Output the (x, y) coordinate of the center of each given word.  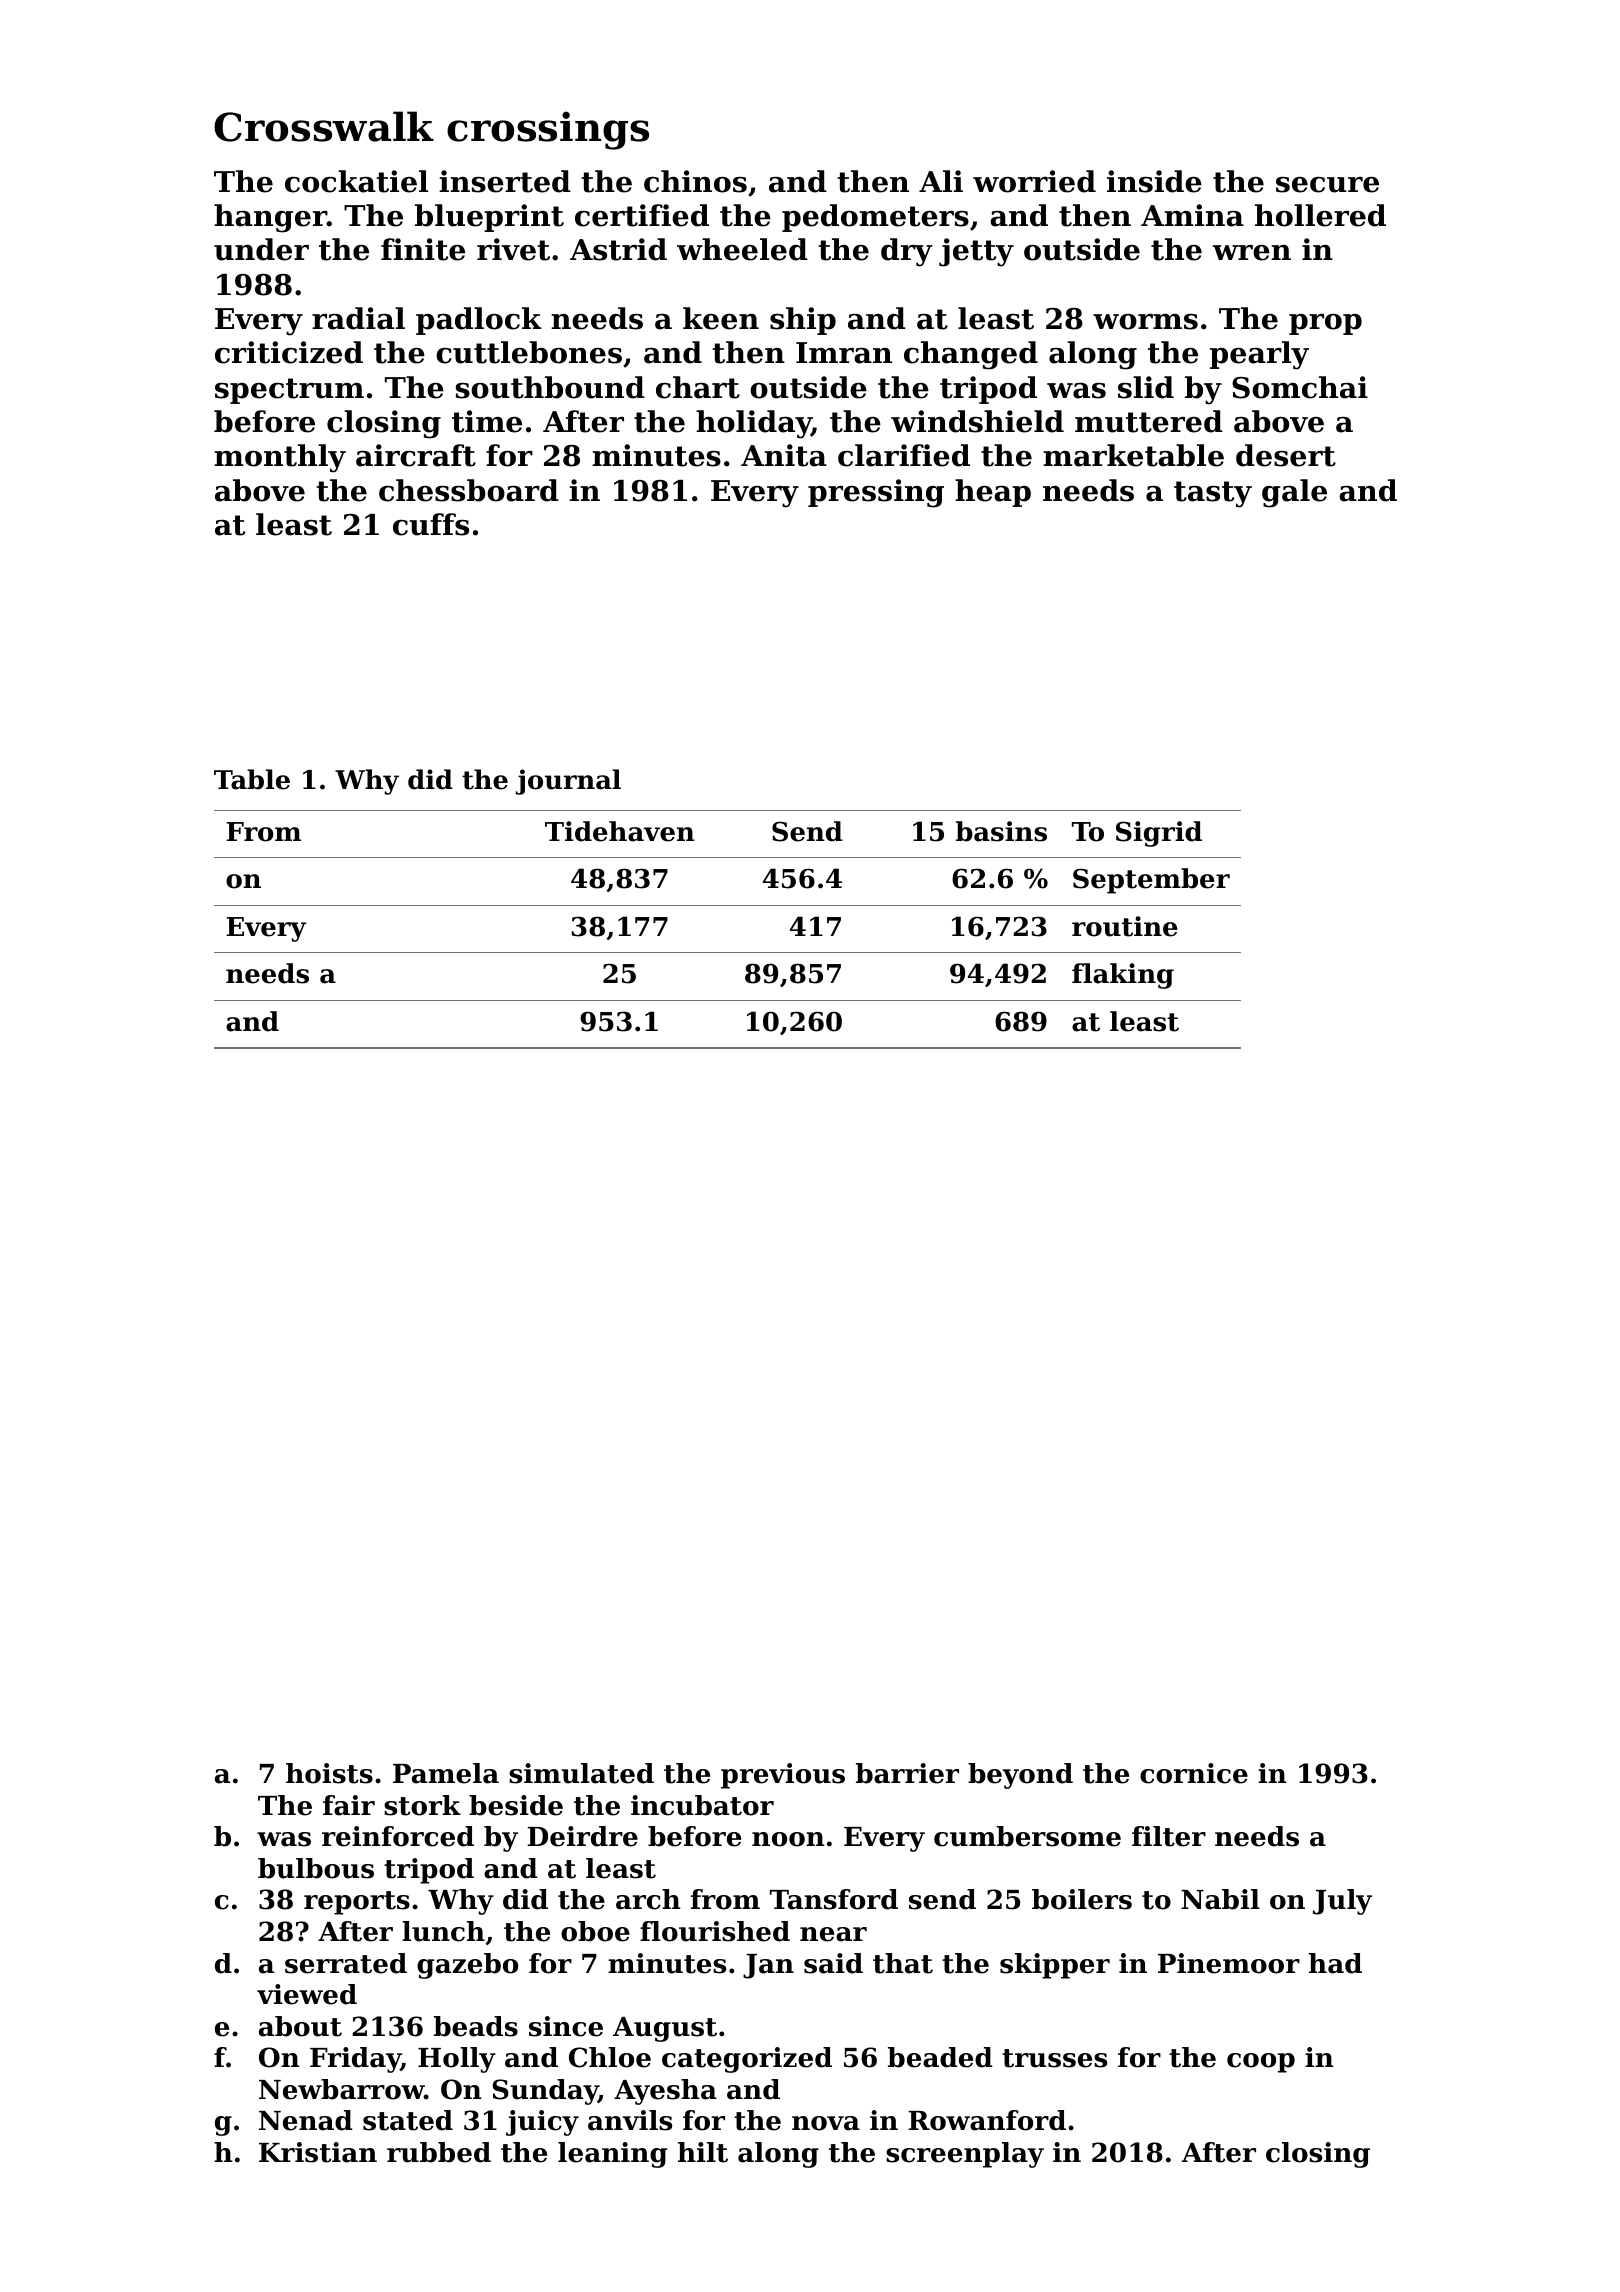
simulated (581, 1773)
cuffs (431, 524)
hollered (1320, 215)
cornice (1194, 1773)
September (1151, 881)
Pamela (446, 1773)
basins (1001, 831)
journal (568, 782)
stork (422, 1805)
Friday (355, 2060)
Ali (941, 181)
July (1342, 1902)
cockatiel (356, 181)
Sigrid (1159, 834)
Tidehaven (620, 831)
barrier (907, 1773)
